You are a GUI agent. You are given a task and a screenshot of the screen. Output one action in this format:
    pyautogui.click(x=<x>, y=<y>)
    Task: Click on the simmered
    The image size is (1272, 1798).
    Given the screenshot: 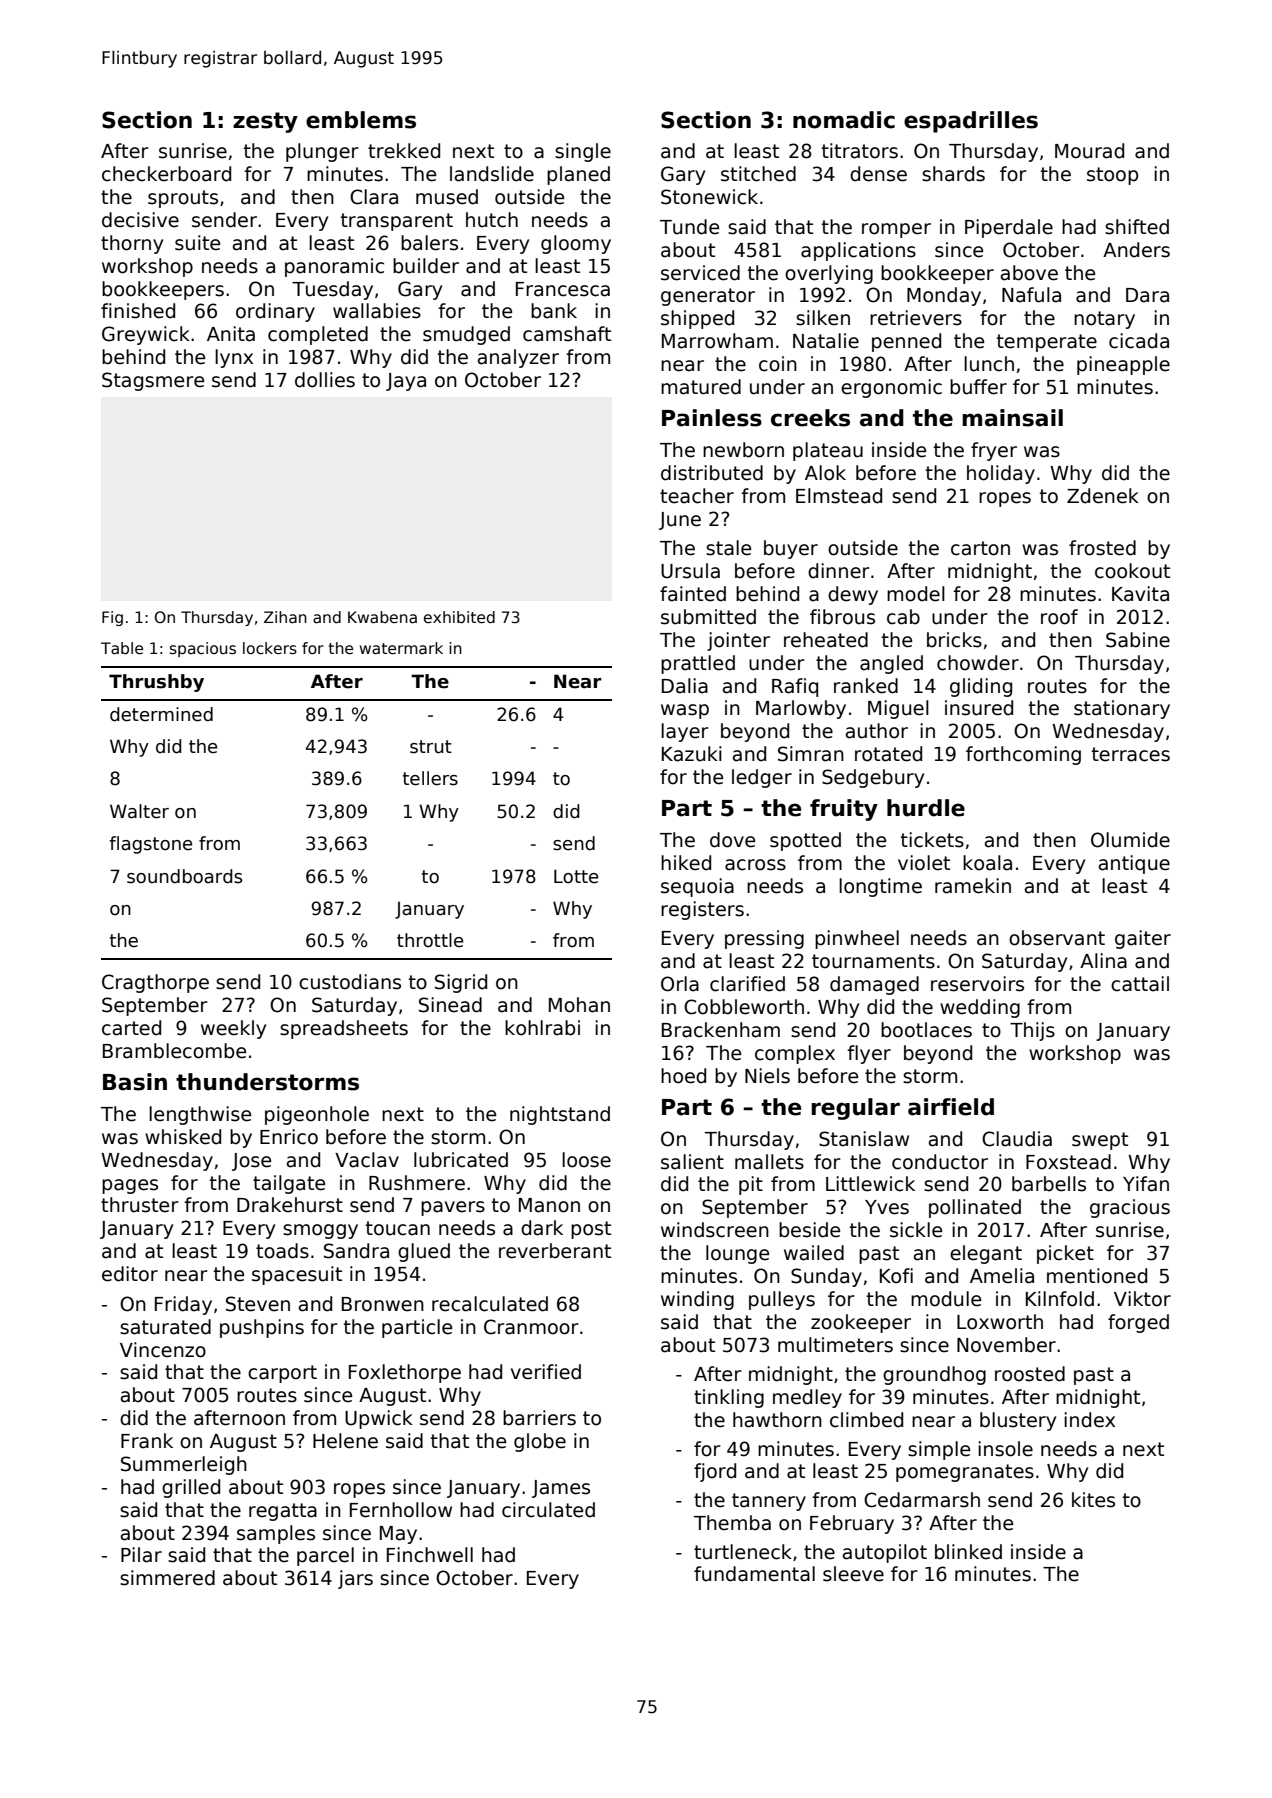 What is the action you would take?
    pyautogui.click(x=167, y=1578)
